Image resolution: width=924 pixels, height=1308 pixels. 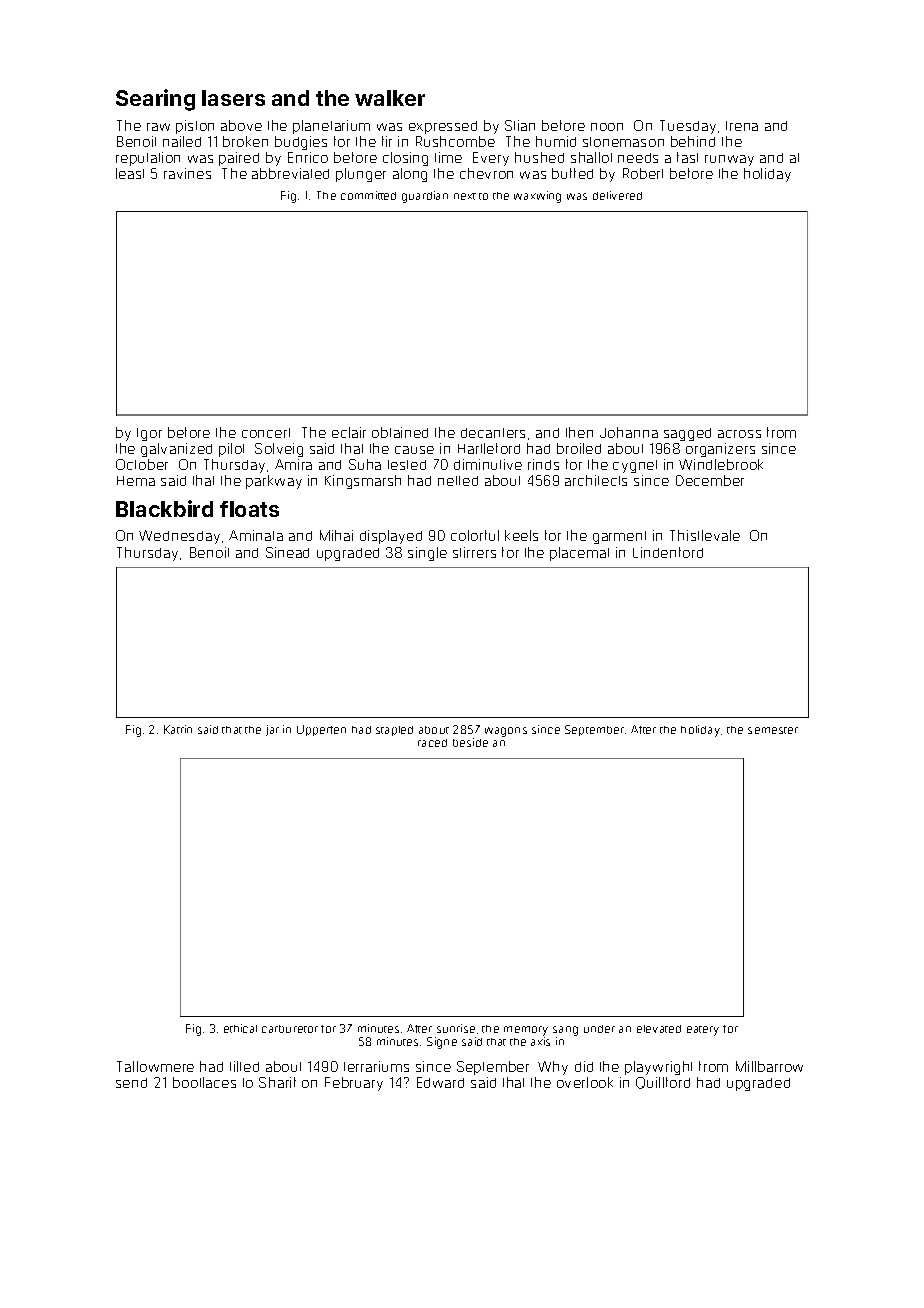 What do you see at coordinates (520, 125) in the screenshot?
I see `Stian` at bounding box center [520, 125].
